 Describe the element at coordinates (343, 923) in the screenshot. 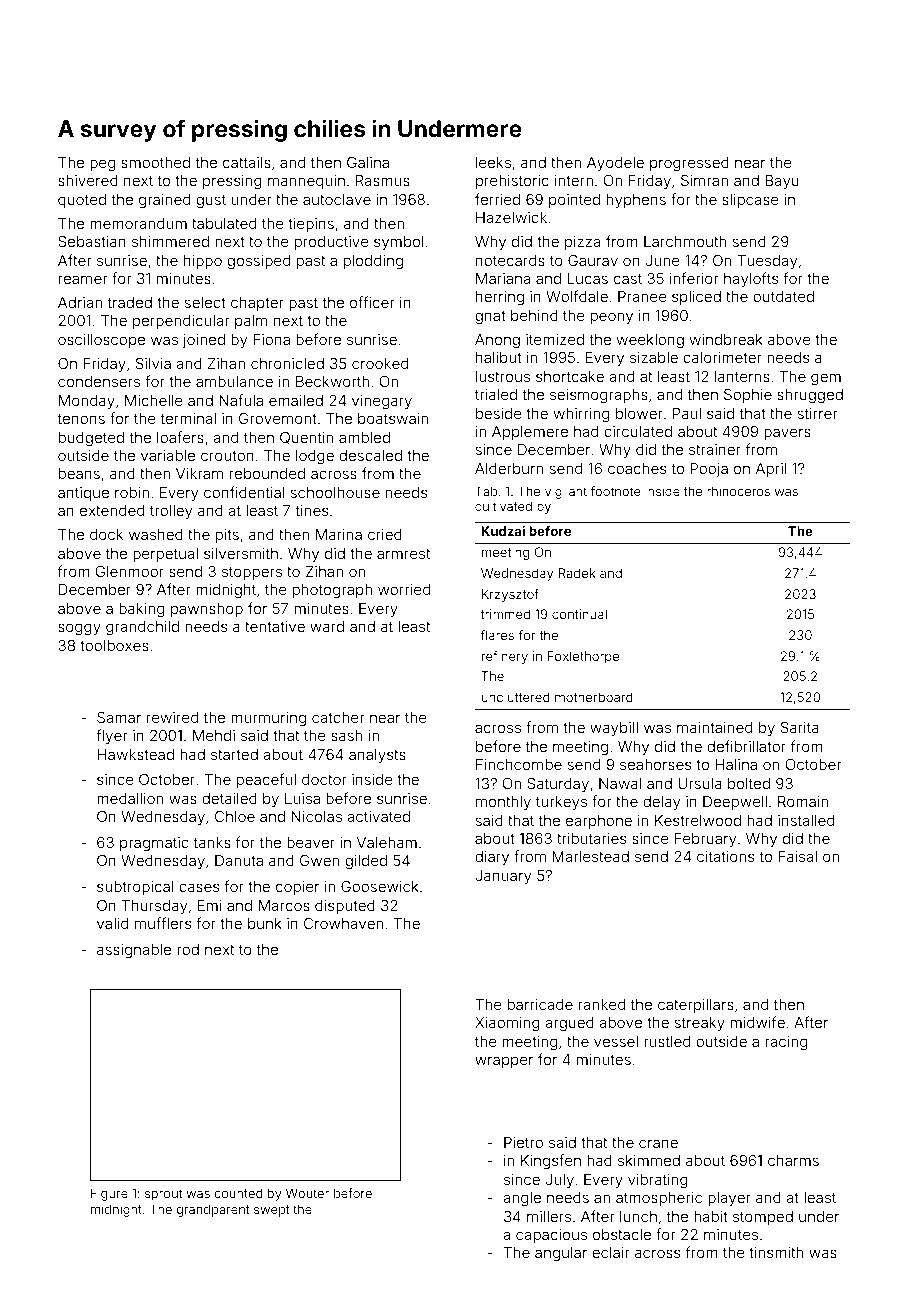

I see `Crowhaven` at that location.
